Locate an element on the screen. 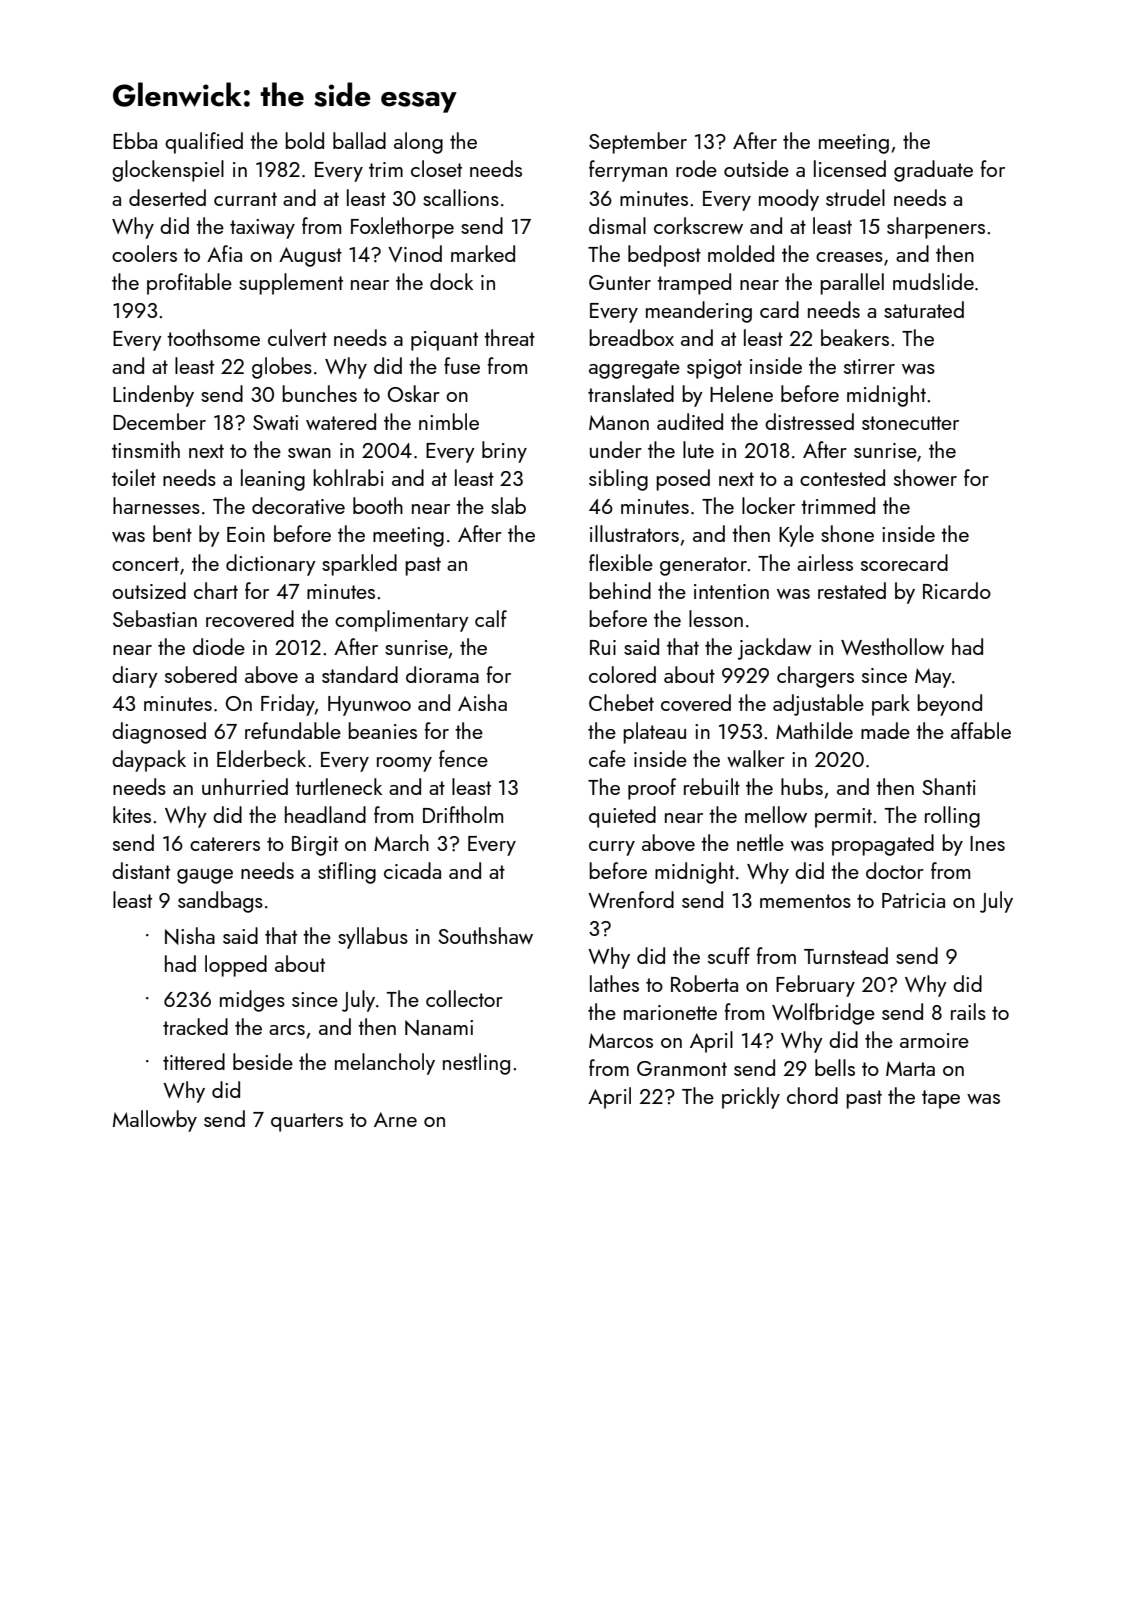 Image resolution: width=1126 pixels, height=1599 pixels. May is located at coordinates (933, 678).
